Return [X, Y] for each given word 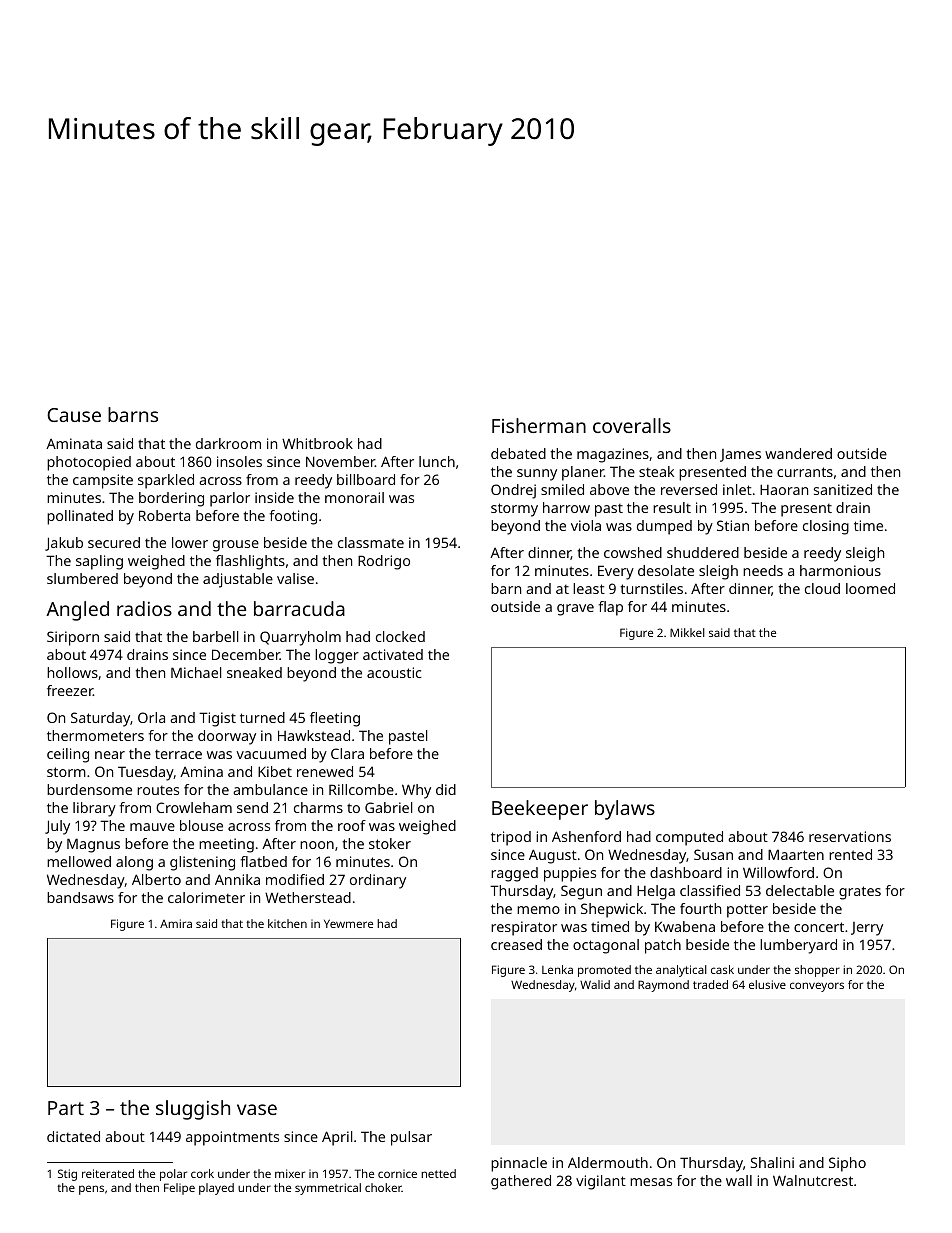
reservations [850, 836]
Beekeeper [540, 810]
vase [257, 1109]
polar [173, 1175]
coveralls [632, 425]
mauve [152, 827]
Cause [74, 415]
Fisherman [539, 425]
